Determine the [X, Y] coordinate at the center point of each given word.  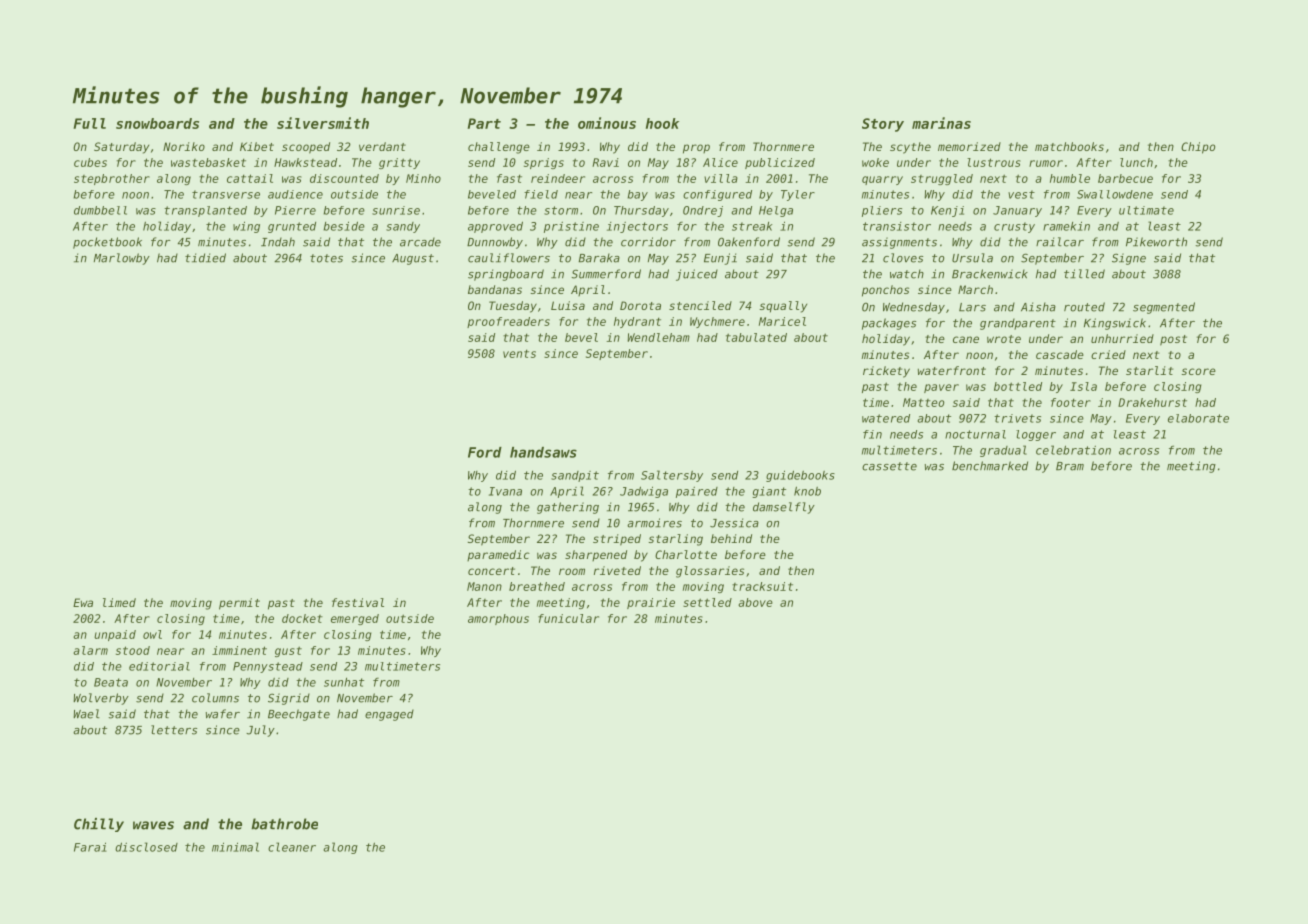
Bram [1070, 466]
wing [246, 227]
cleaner [292, 847]
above [755, 602]
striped [617, 540]
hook [662, 123]
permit [239, 604]
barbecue [1125, 178]
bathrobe [284, 824]
